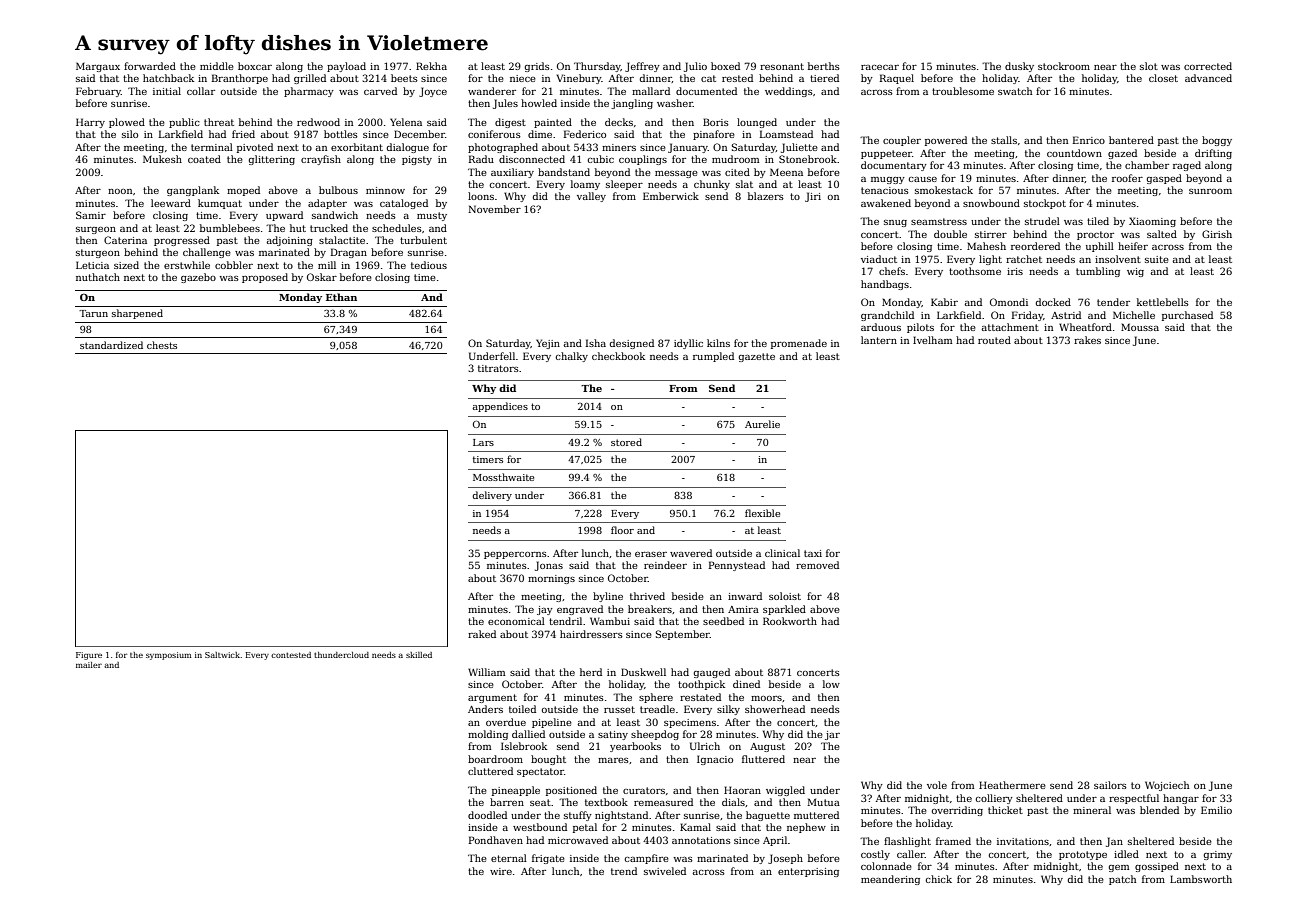  Describe the element at coordinates (932, 340) in the screenshot. I see `Ivelham` at that location.
